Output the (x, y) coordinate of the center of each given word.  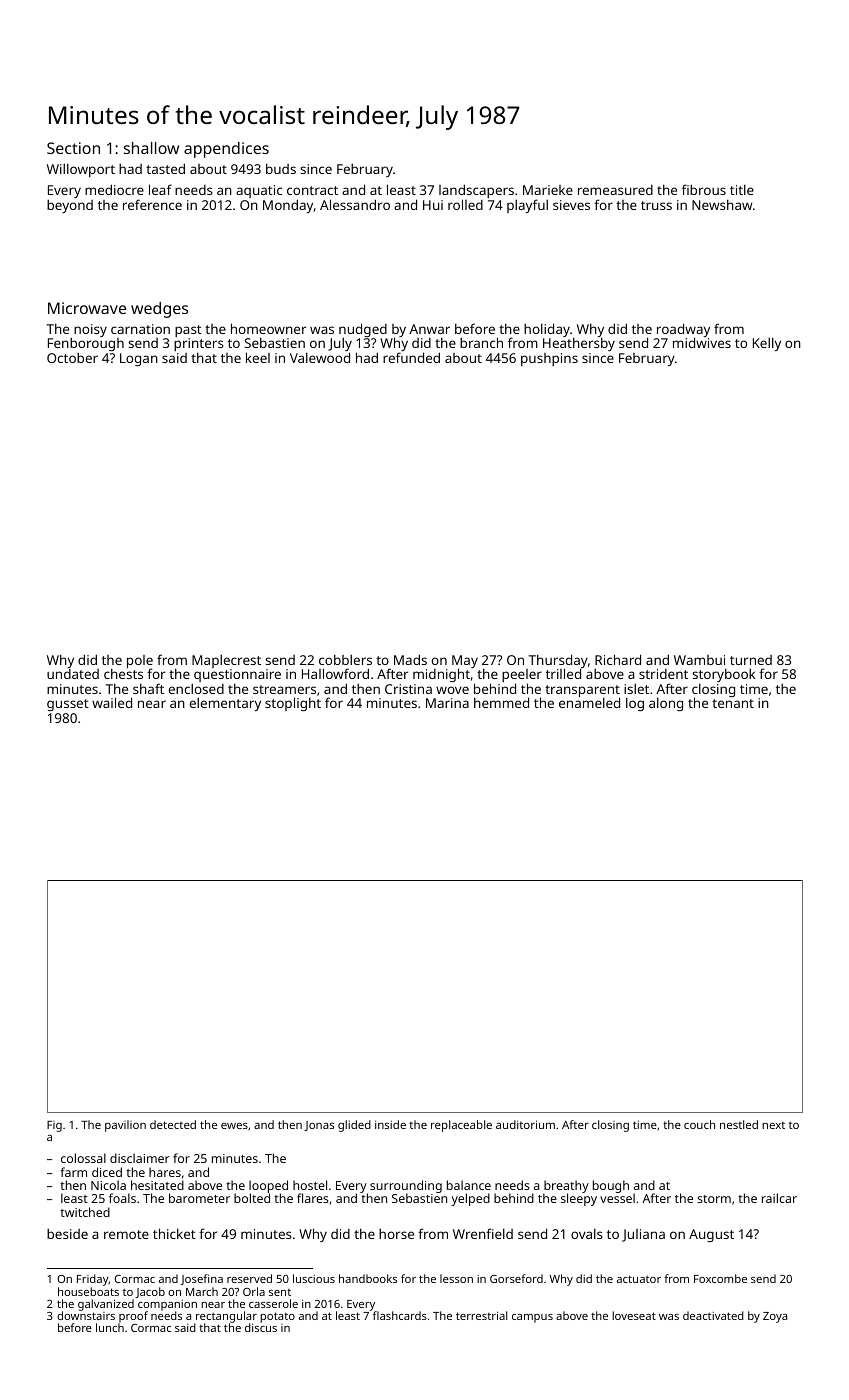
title (742, 189)
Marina (447, 703)
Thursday (558, 661)
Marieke (548, 190)
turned (751, 660)
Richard (618, 659)
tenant (733, 703)
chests (123, 674)
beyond (70, 206)
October (72, 357)
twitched (85, 1212)
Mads (410, 659)
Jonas (319, 1126)
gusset (68, 705)
